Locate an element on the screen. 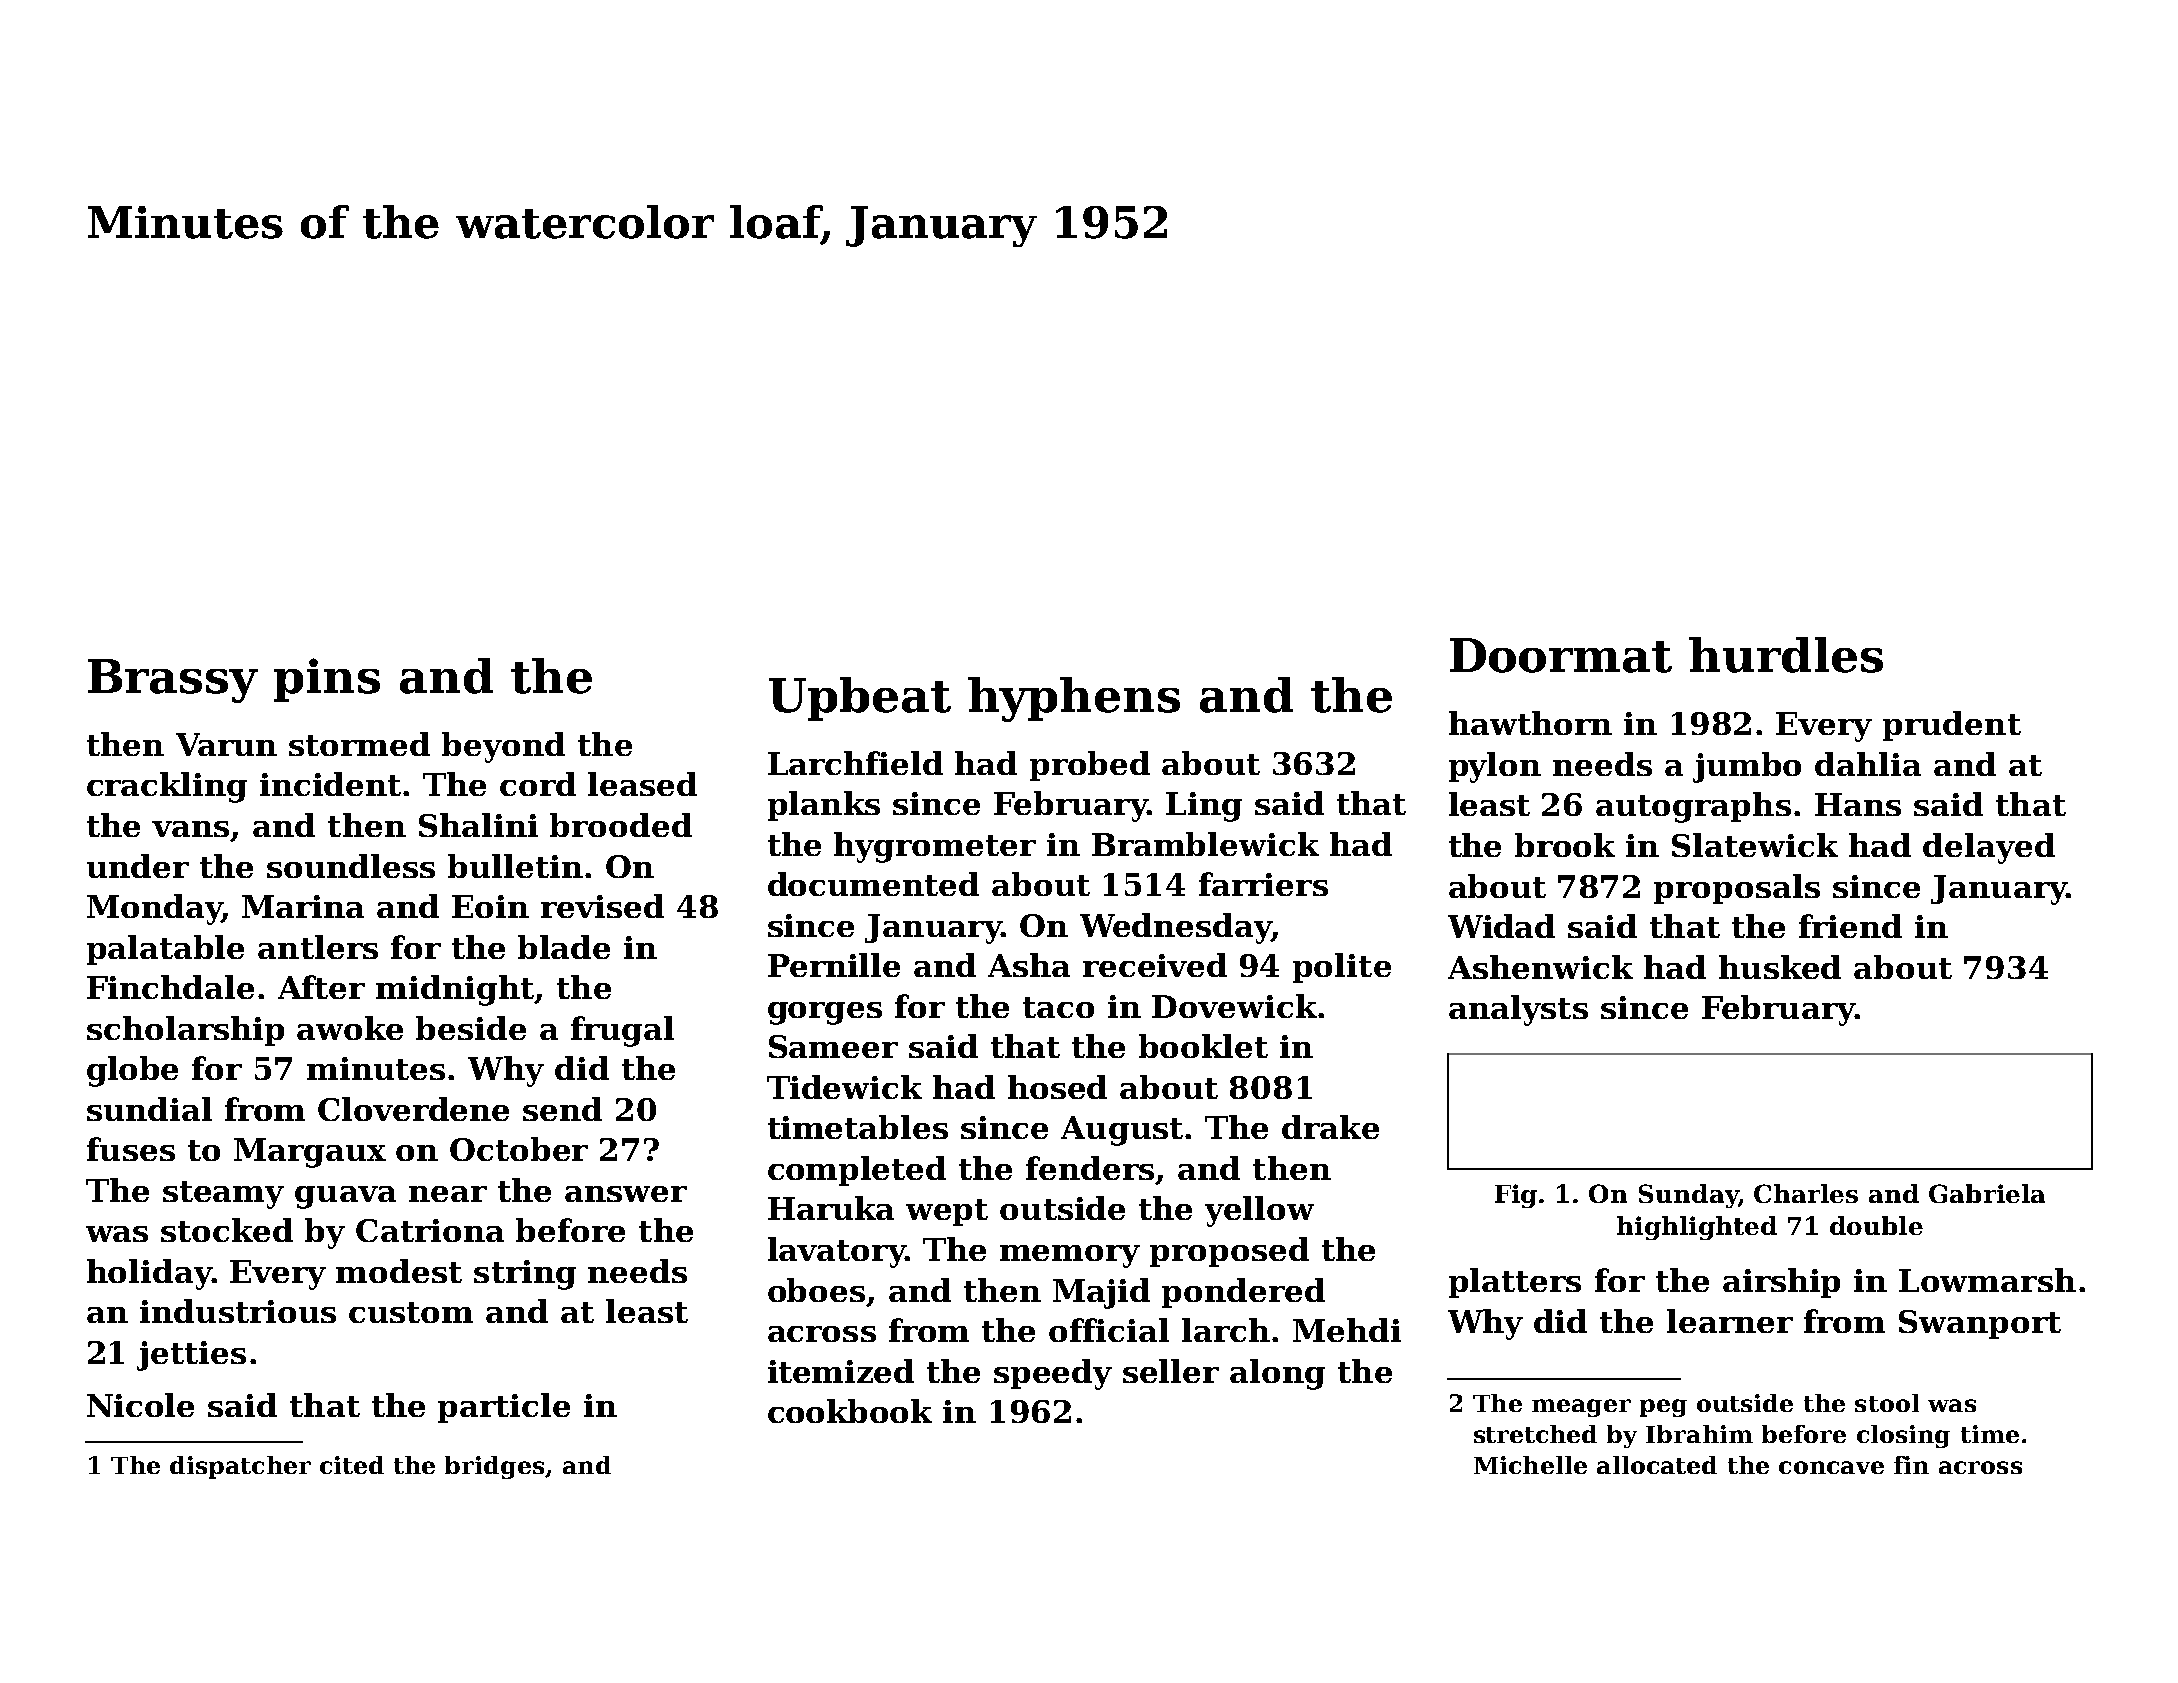 The height and width of the screenshot is (1683, 2178). Cloverdene is located at coordinates (413, 1109).
